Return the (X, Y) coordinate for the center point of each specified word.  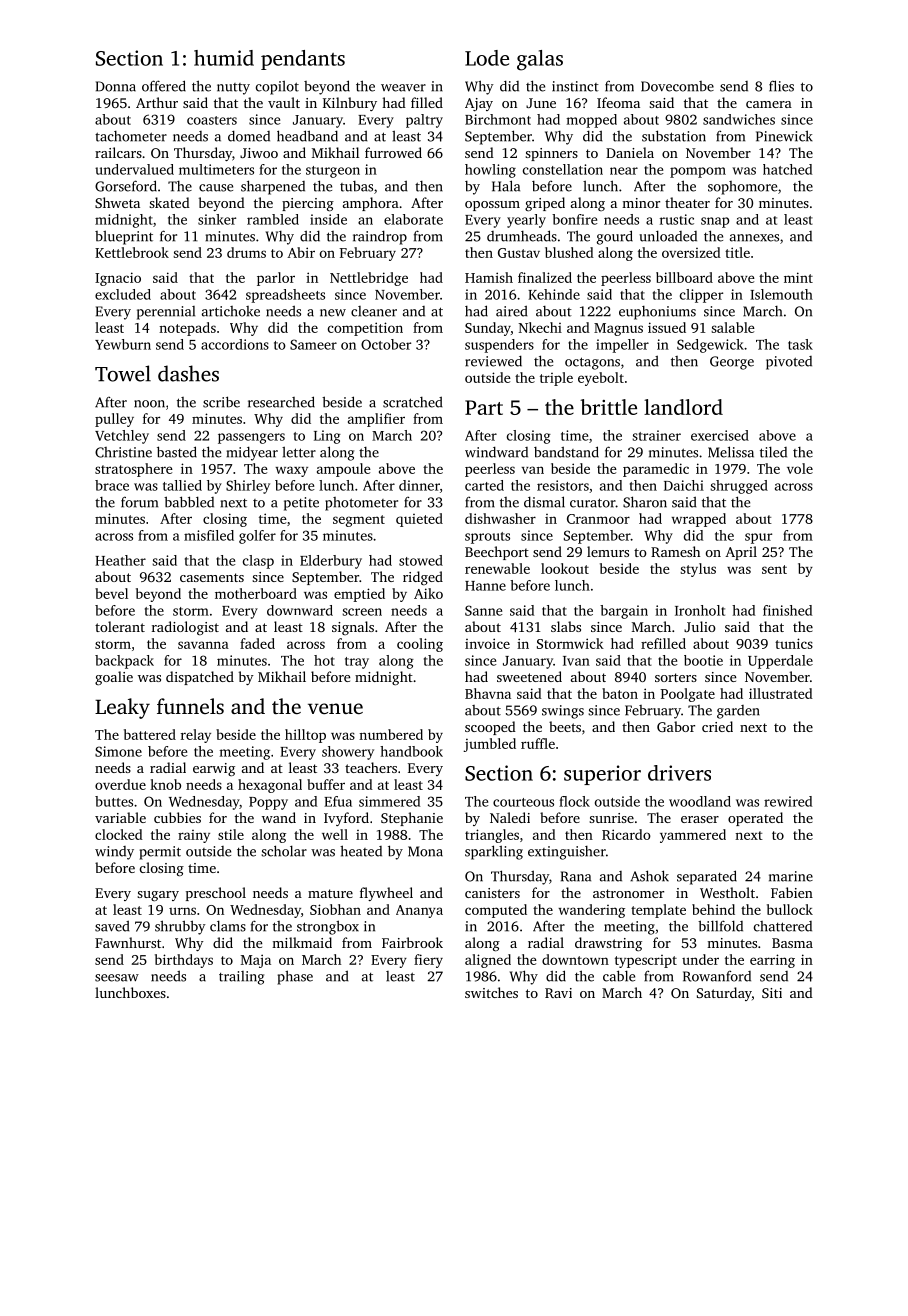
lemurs (608, 551)
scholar (284, 851)
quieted (419, 520)
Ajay (479, 104)
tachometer (131, 136)
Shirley (248, 487)
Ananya (419, 911)
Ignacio (118, 279)
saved (112, 926)
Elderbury (331, 562)
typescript (646, 961)
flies (781, 86)
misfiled (209, 535)
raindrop (380, 237)
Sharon (645, 502)
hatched (787, 169)
